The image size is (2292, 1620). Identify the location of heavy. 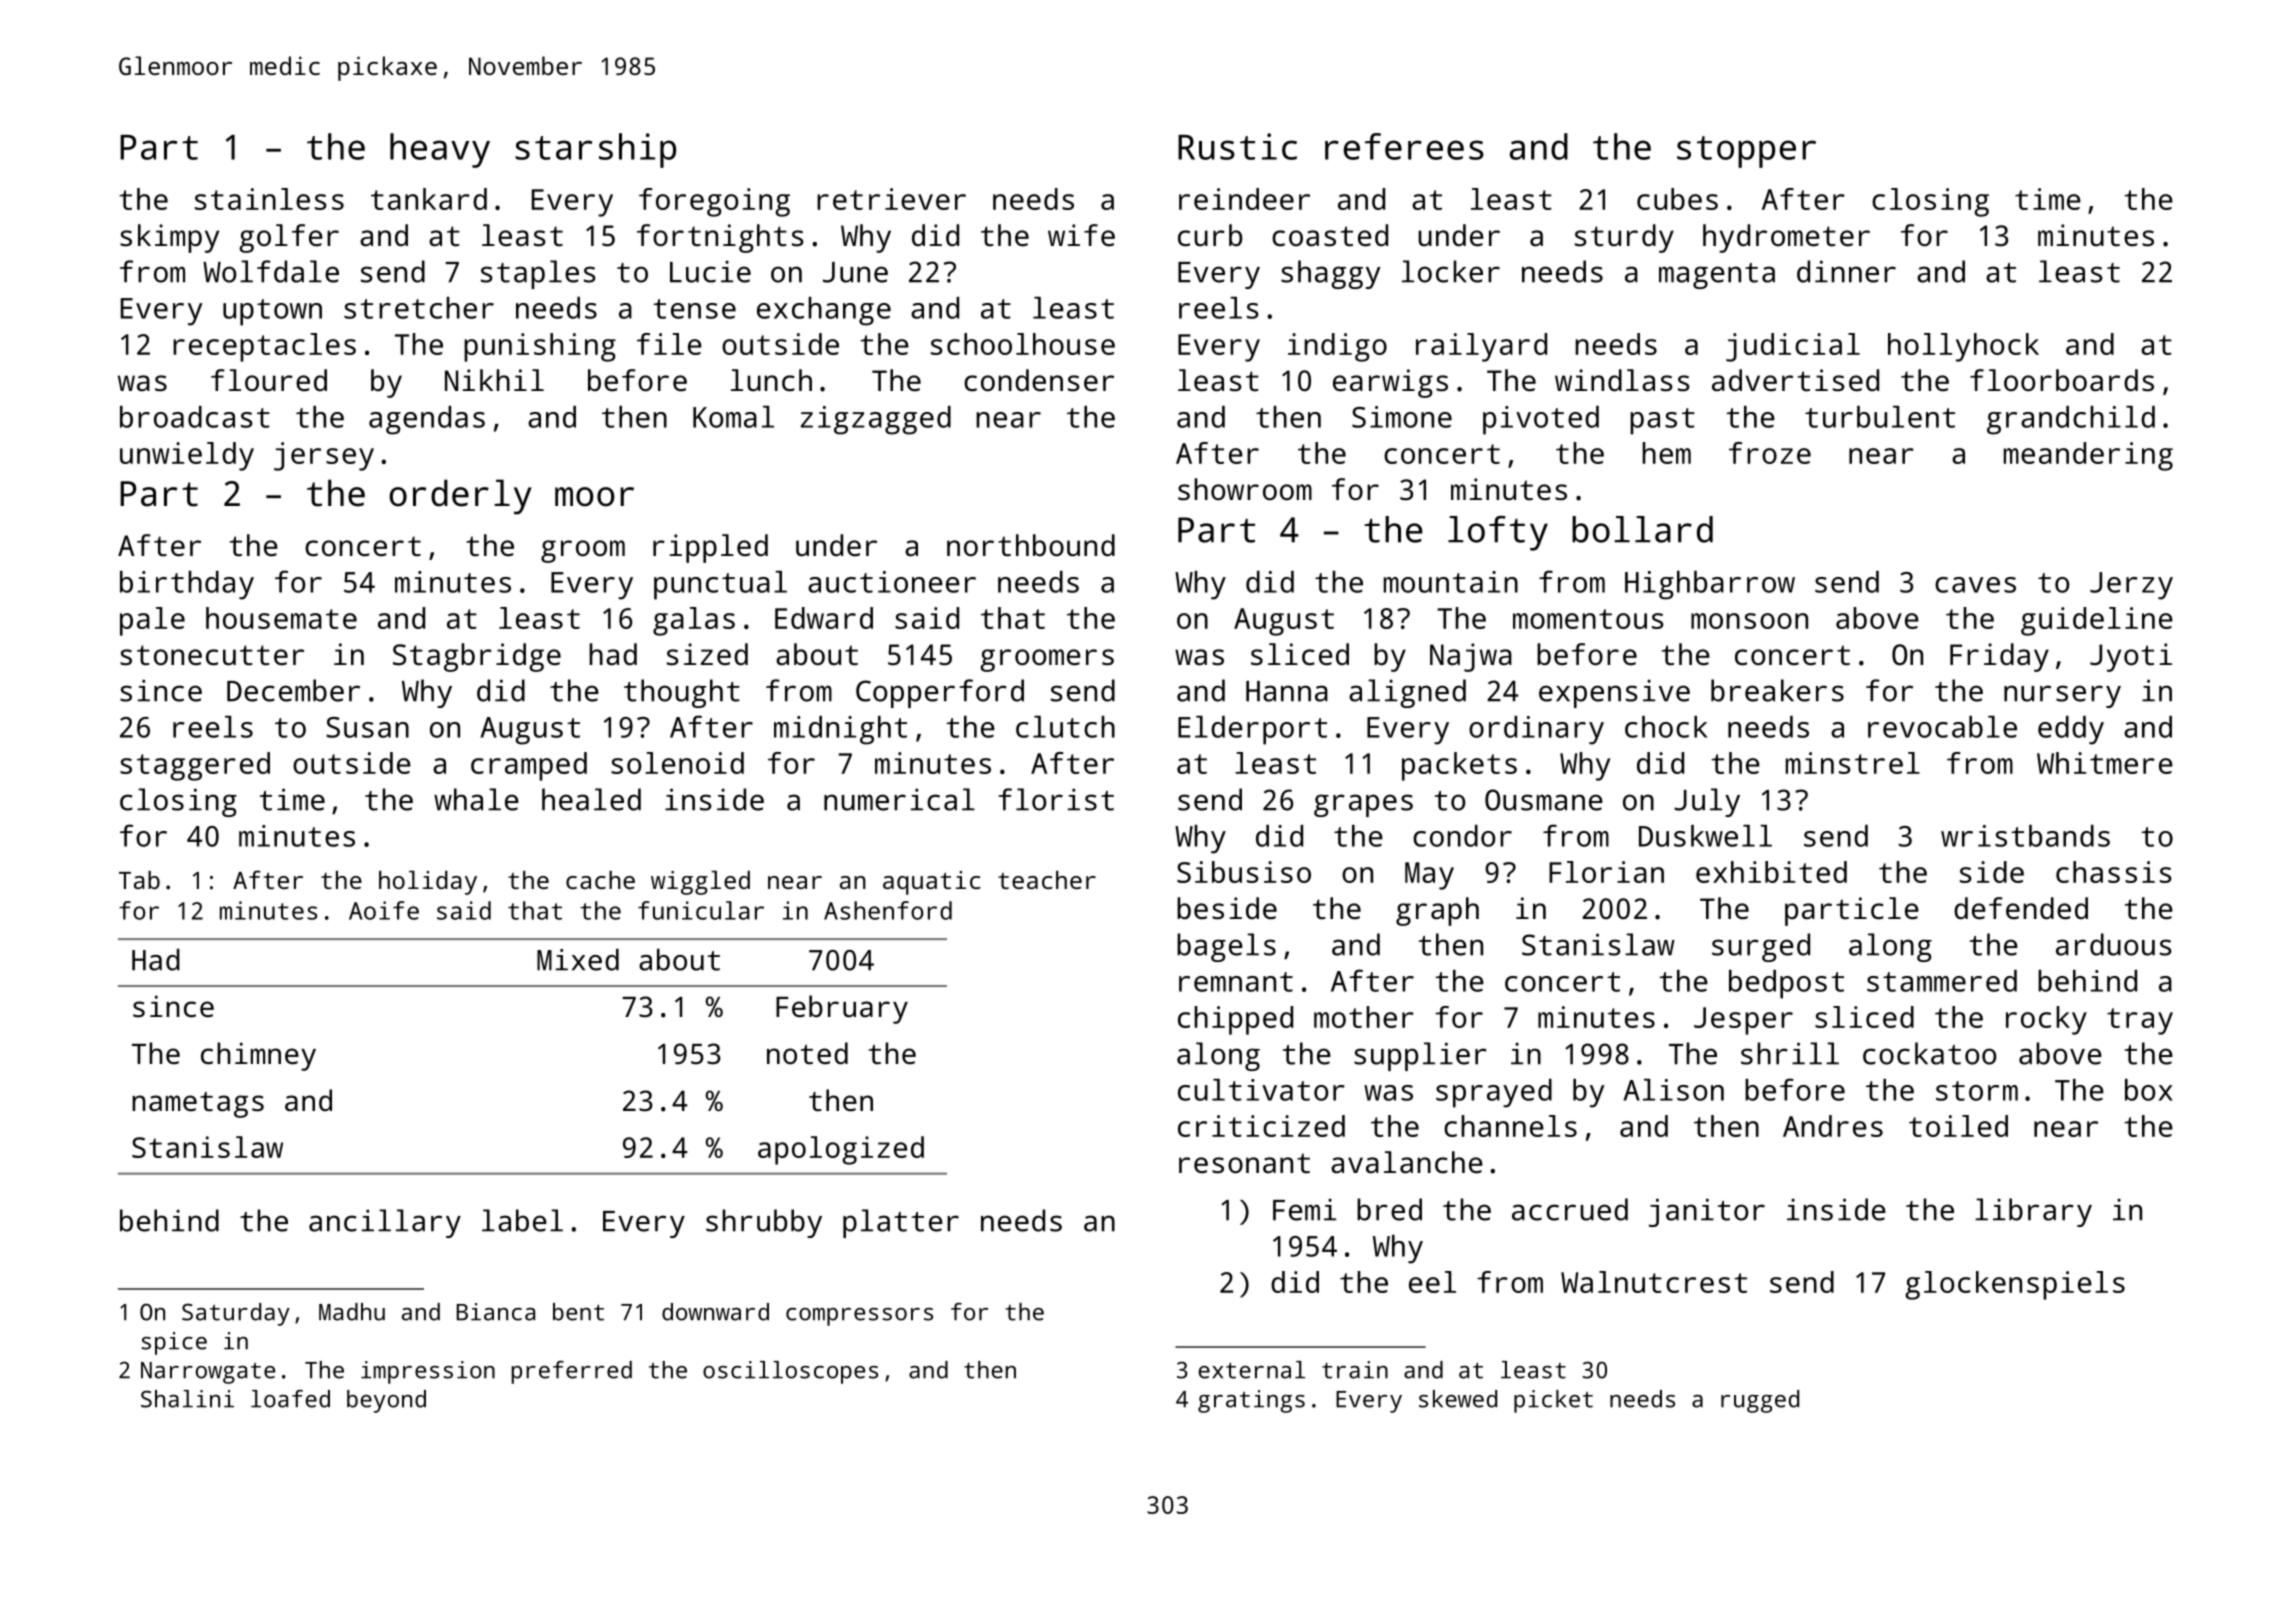
(440, 150).
